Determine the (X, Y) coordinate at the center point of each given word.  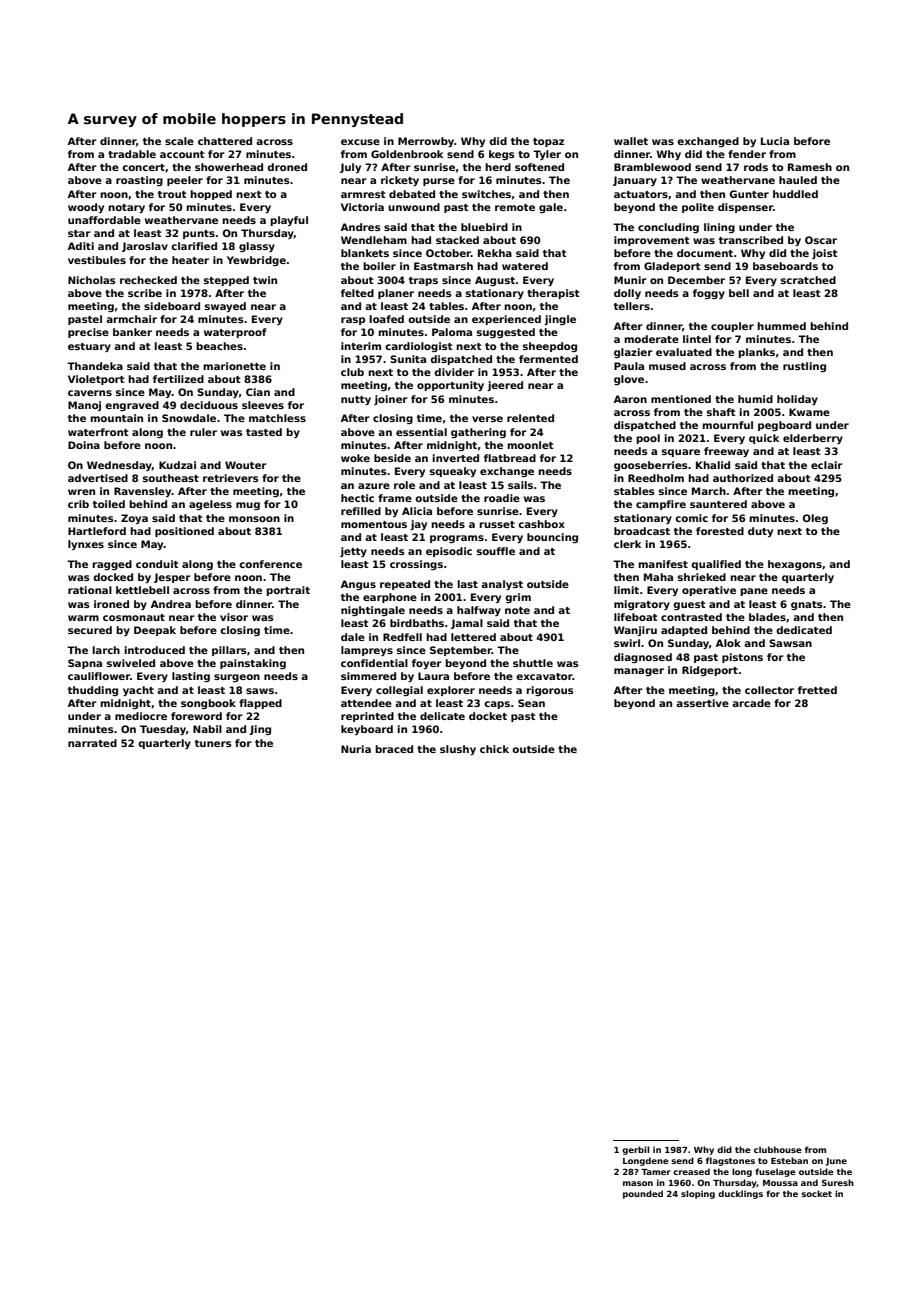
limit (626, 590)
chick (494, 749)
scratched (808, 280)
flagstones (730, 1161)
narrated (92, 743)
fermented (548, 359)
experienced (506, 320)
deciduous (209, 405)
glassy (257, 247)
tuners (213, 743)
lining (719, 228)
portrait (288, 591)
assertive (702, 703)
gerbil (636, 1150)
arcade (751, 703)
